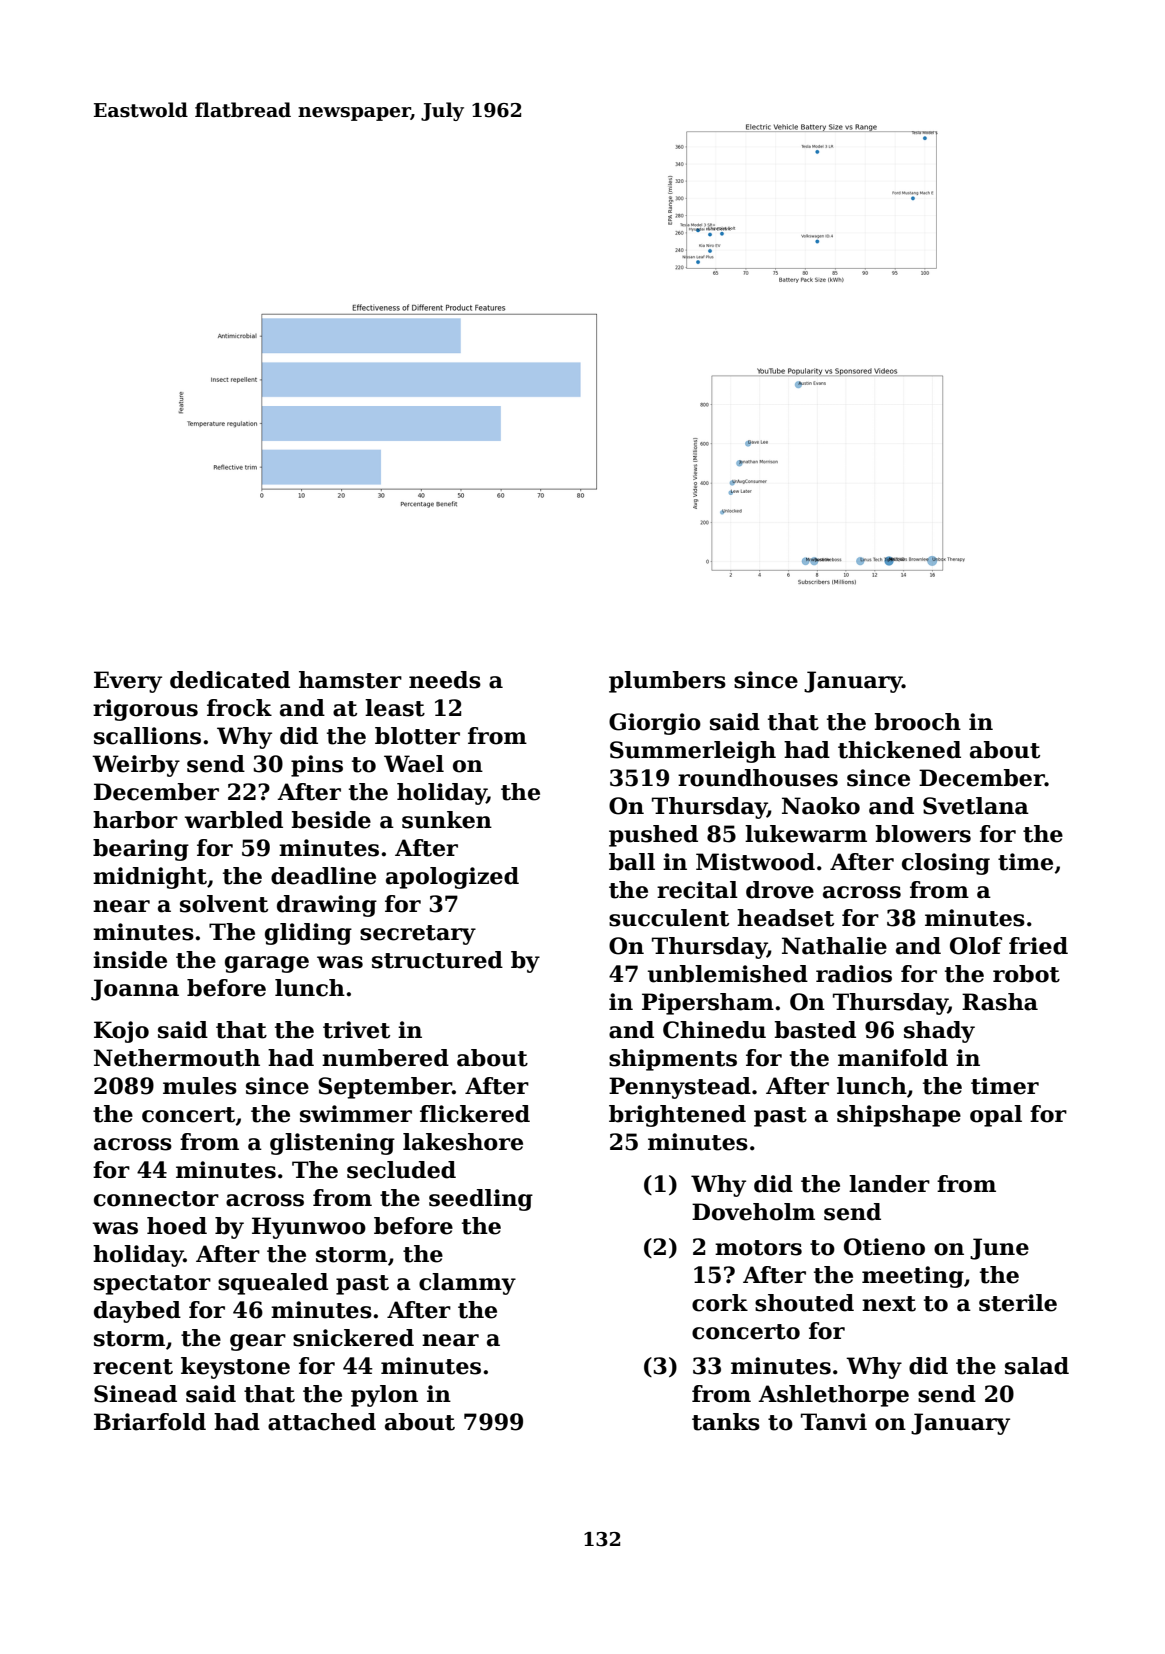 The image size is (1165, 1654). What do you see at coordinates (322, 1422) in the document?
I see `attached` at bounding box center [322, 1422].
